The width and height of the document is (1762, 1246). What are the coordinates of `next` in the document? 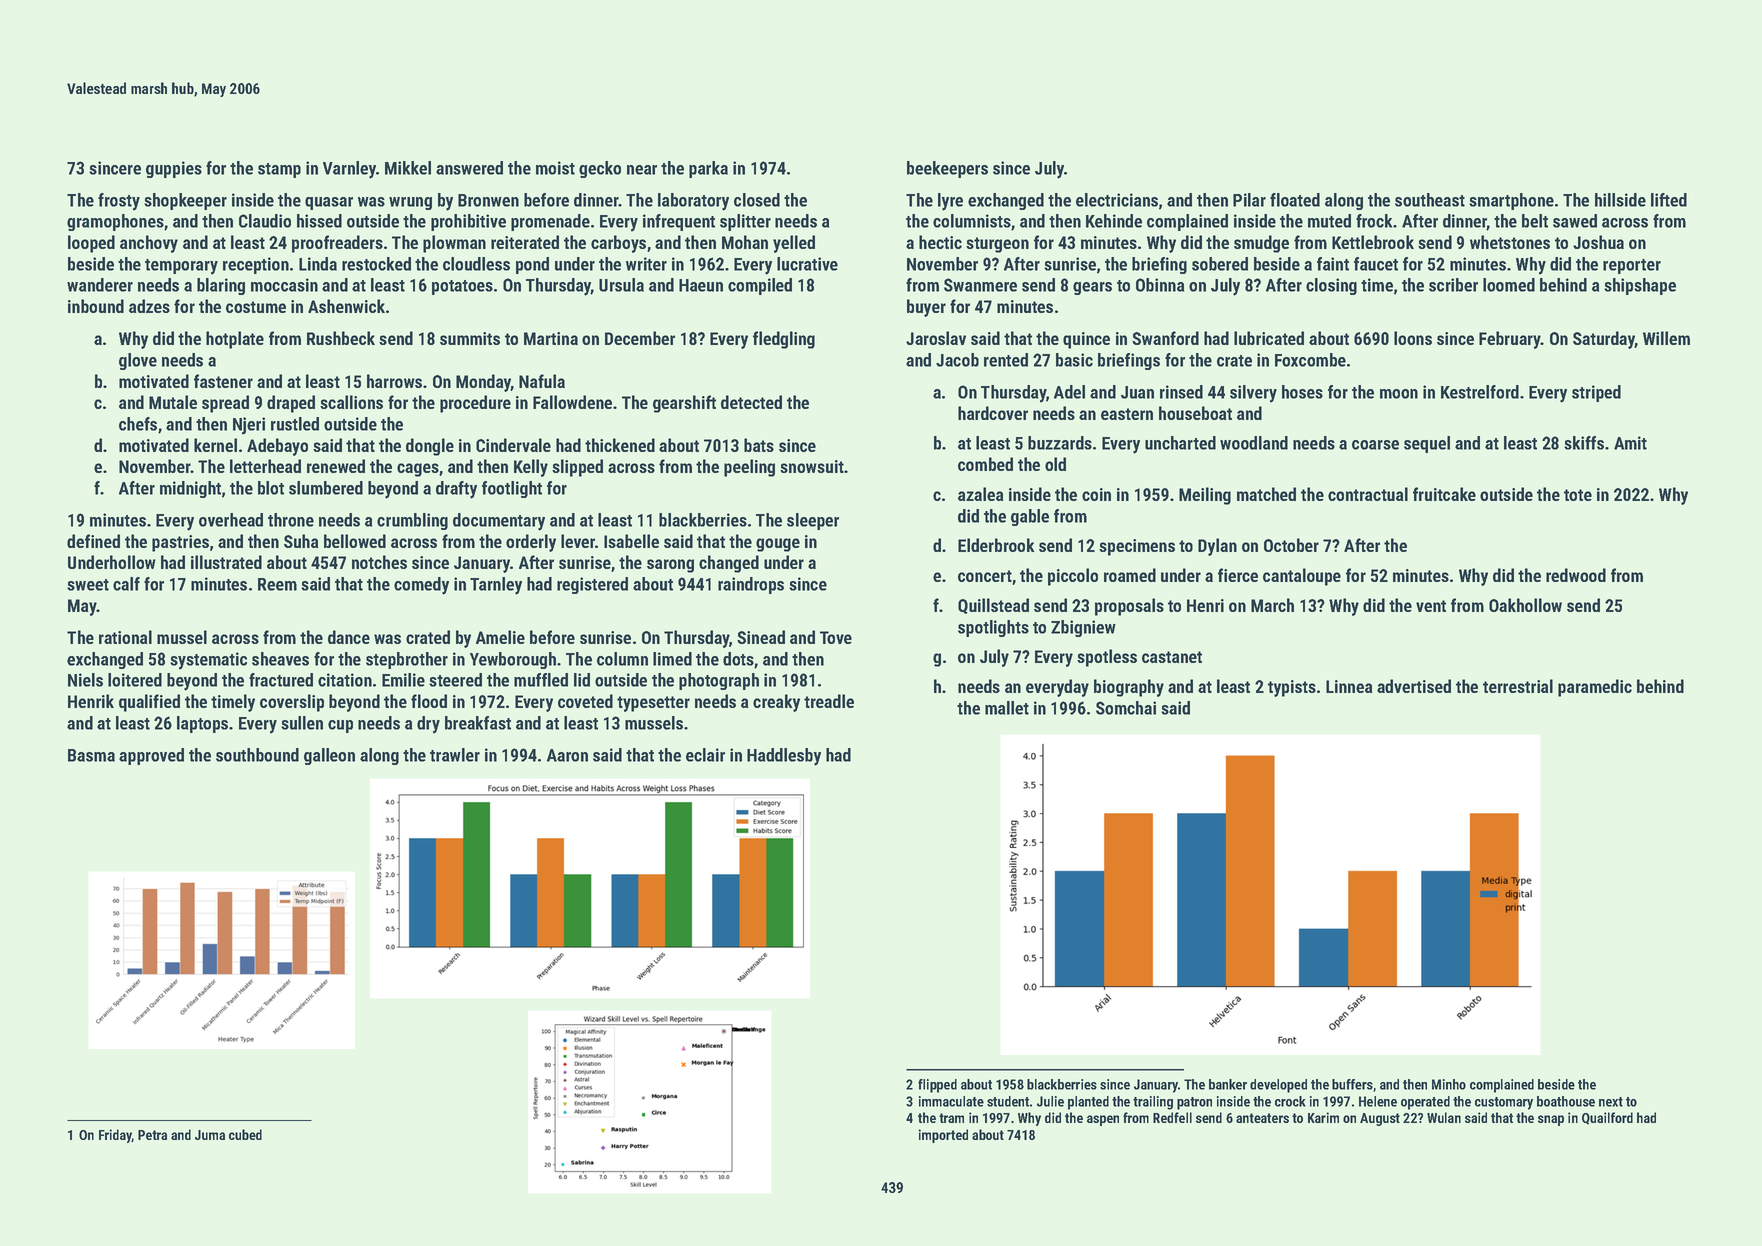 It's located at (1611, 1102).
